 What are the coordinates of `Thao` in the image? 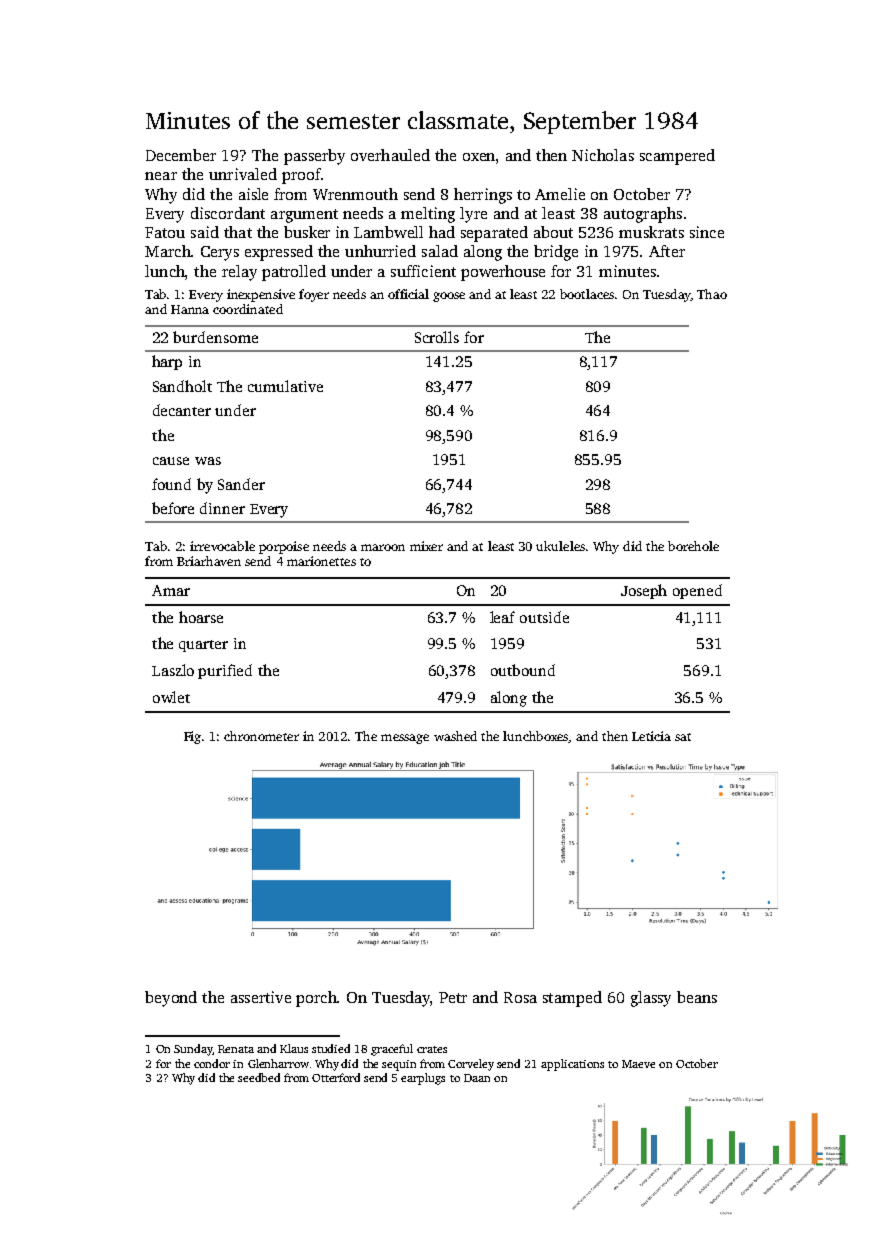 It's located at (712, 294).
